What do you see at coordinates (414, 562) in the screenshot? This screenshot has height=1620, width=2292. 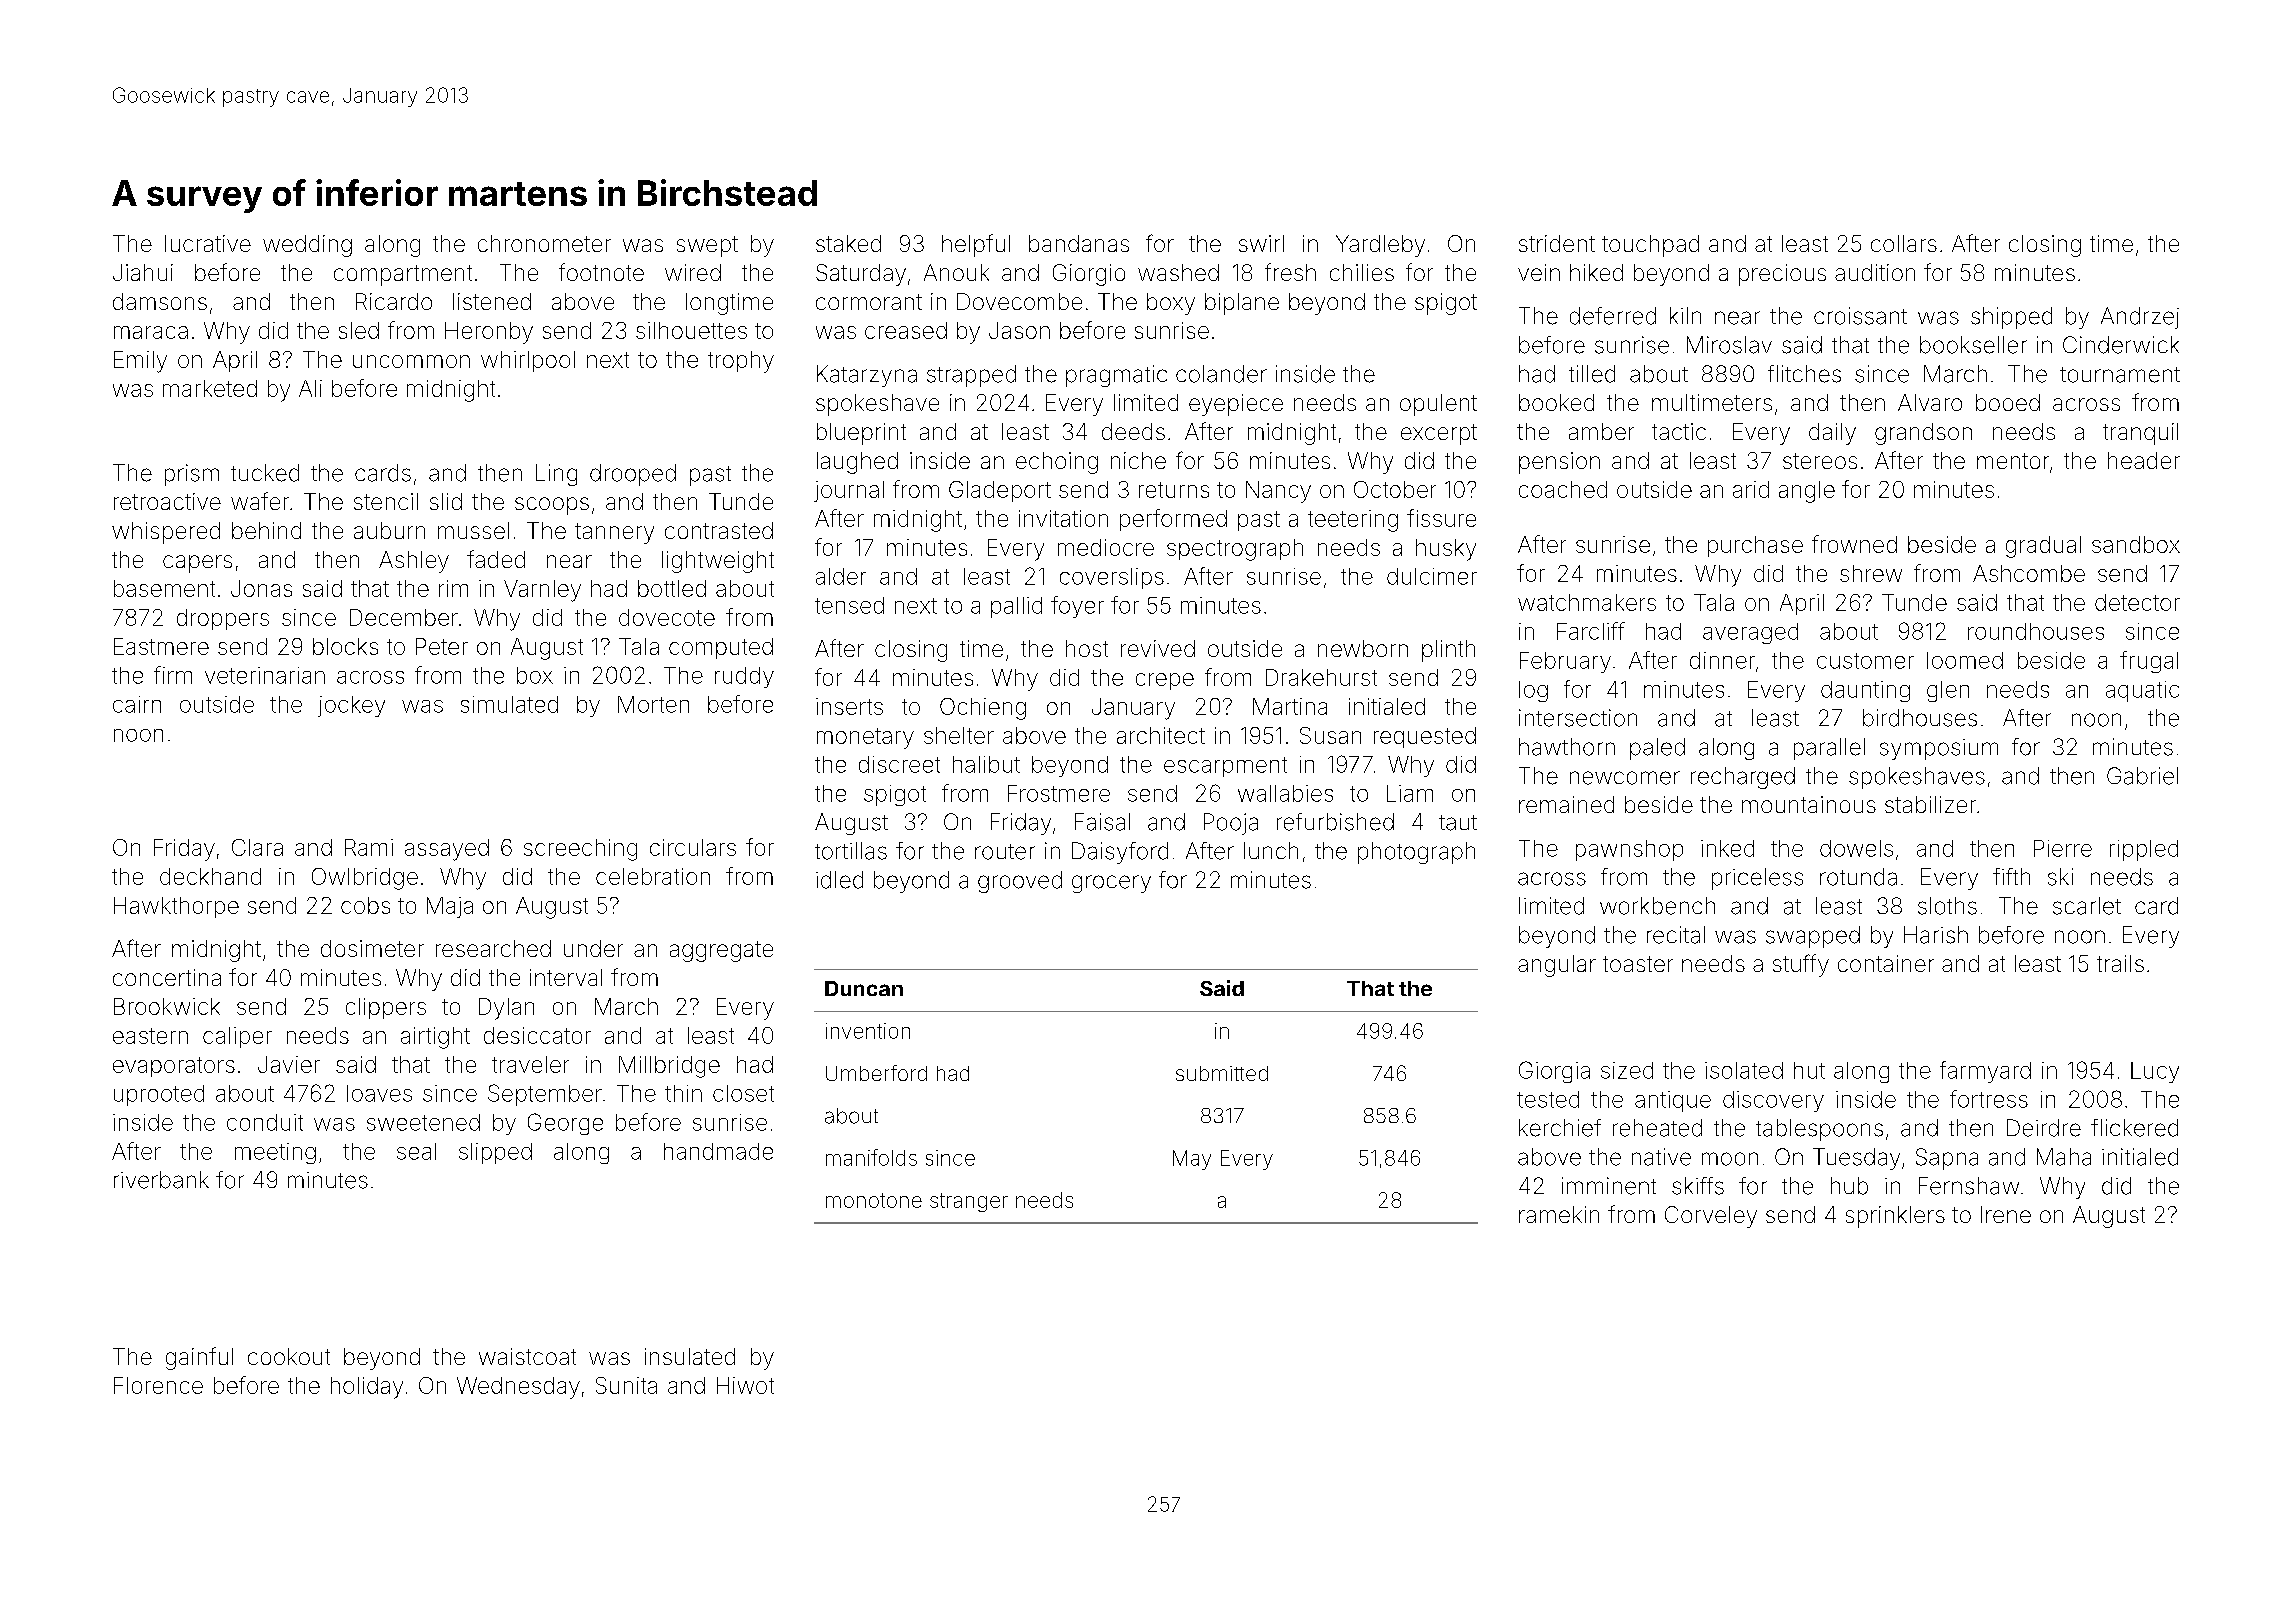 I see `Ashley` at bounding box center [414, 562].
